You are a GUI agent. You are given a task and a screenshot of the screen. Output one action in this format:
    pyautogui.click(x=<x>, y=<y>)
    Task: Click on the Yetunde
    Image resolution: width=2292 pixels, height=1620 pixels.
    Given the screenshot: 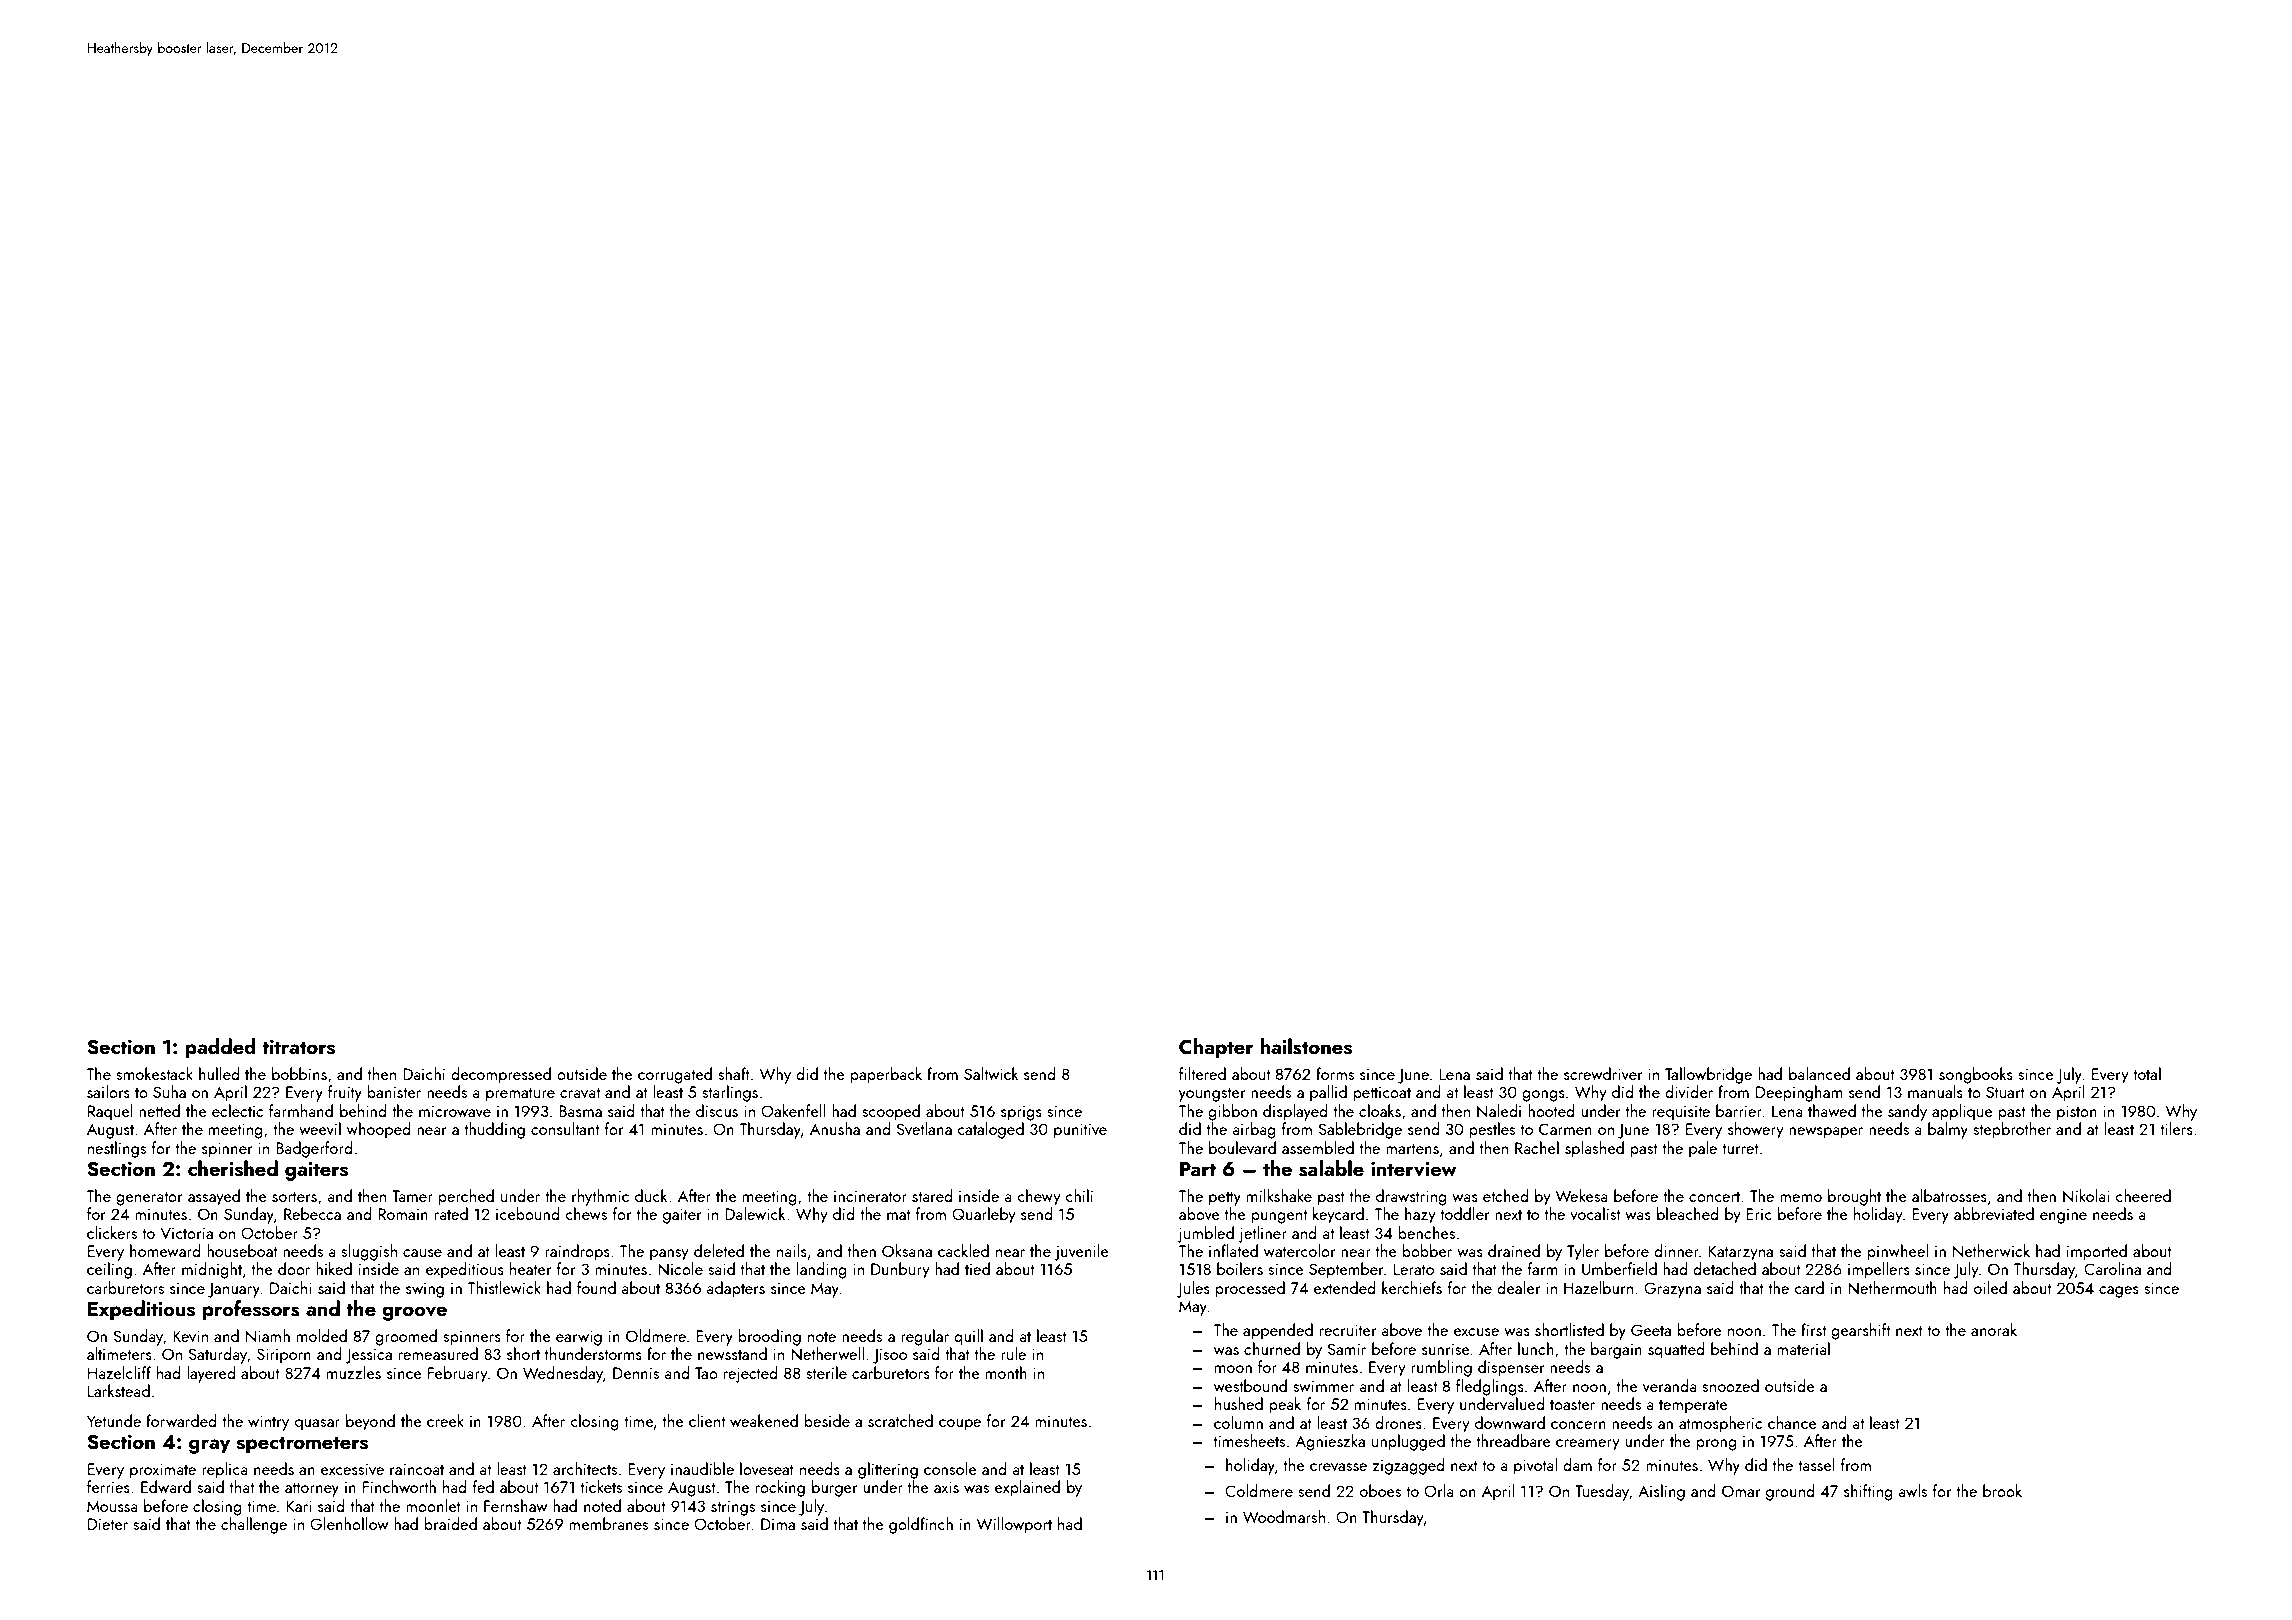 What is the action you would take?
    pyautogui.click(x=114, y=1420)
